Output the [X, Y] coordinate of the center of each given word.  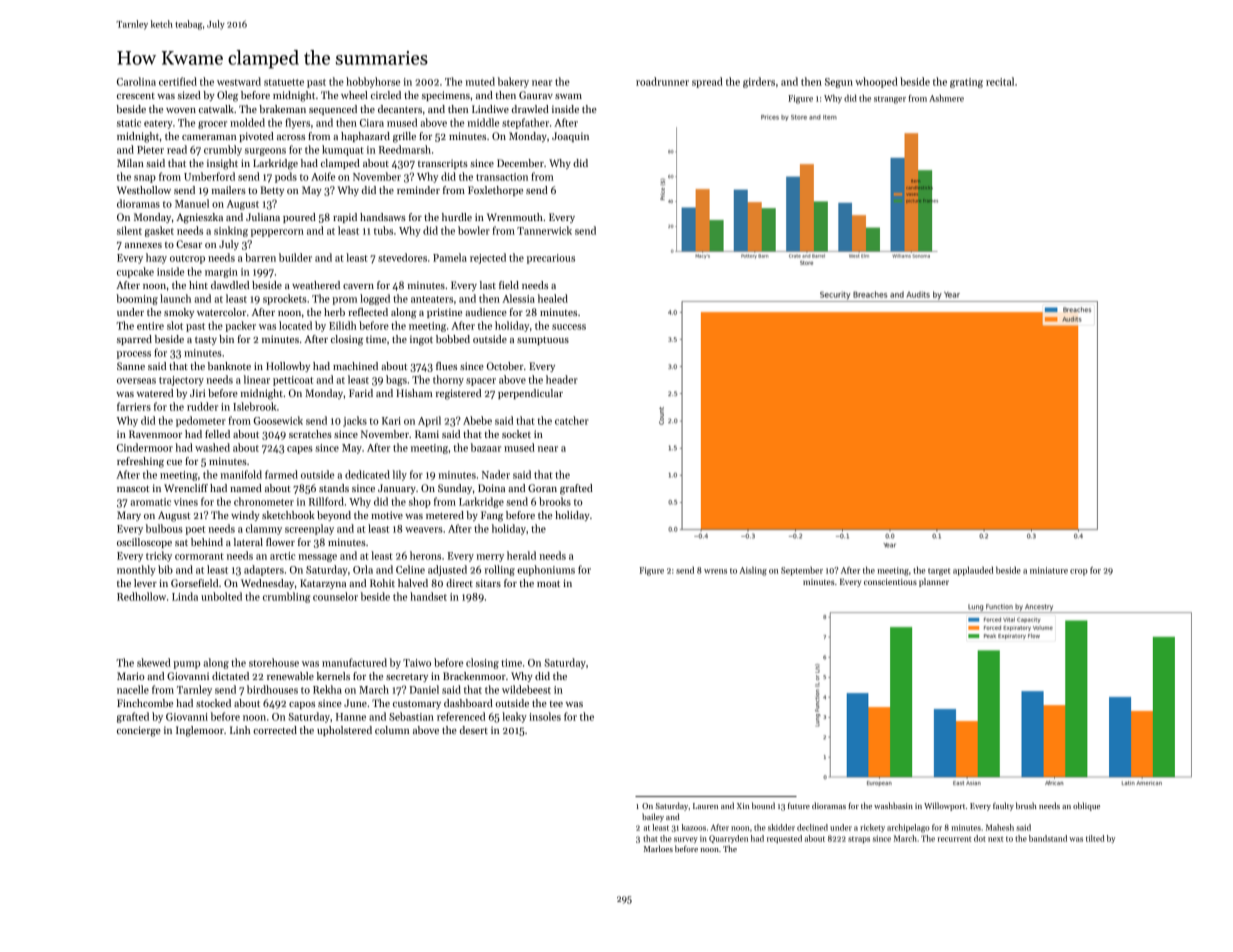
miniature [1049, 570]
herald [521, 555]
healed [553, 298]
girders [759, 82]
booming [137, 299]
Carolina [136, 81]
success [569, 327]
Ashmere [946, 98]
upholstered [344, 731]
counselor [335, 596]
